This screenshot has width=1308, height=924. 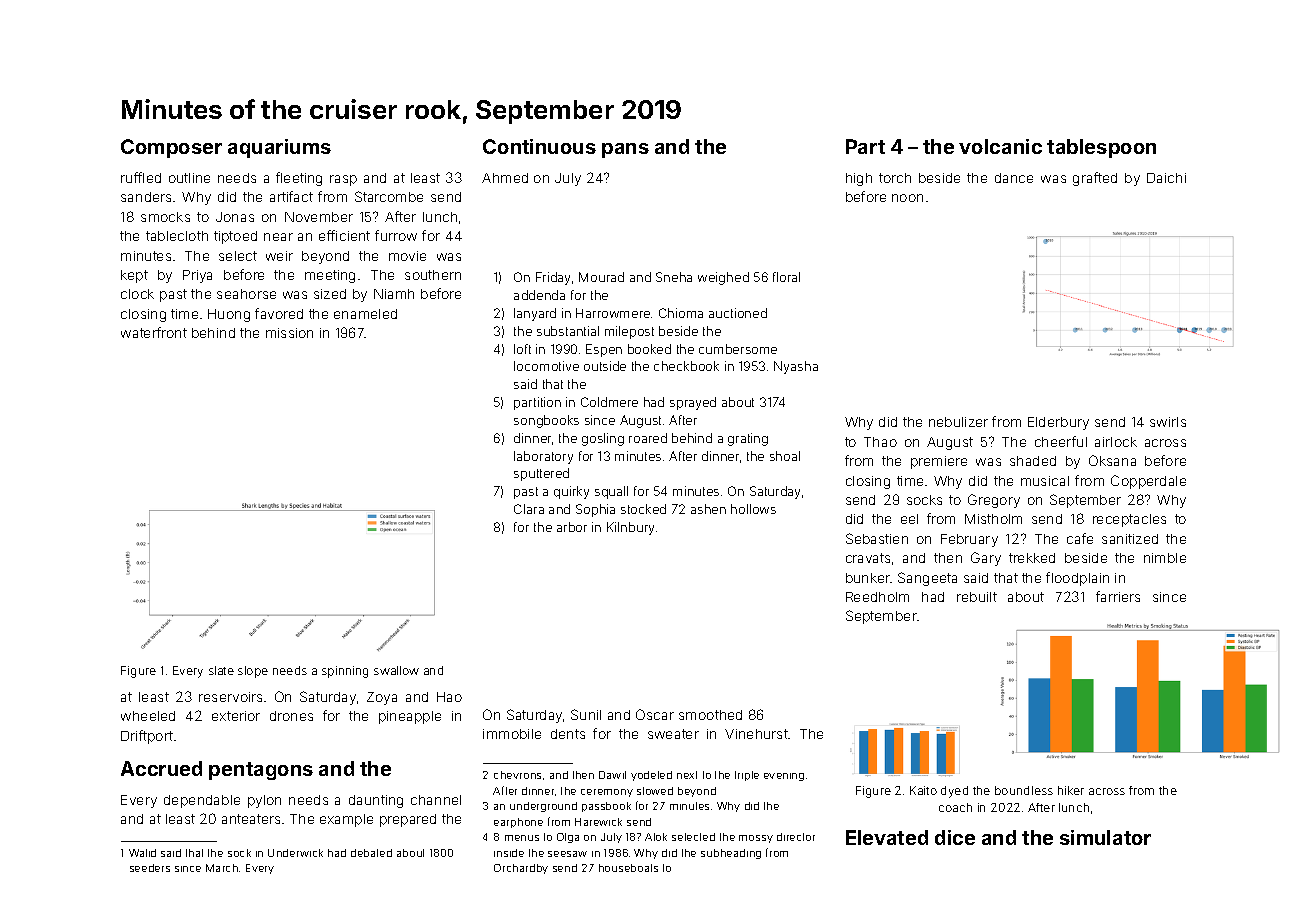 I want to click on squall, so click(x=611, y=492).
